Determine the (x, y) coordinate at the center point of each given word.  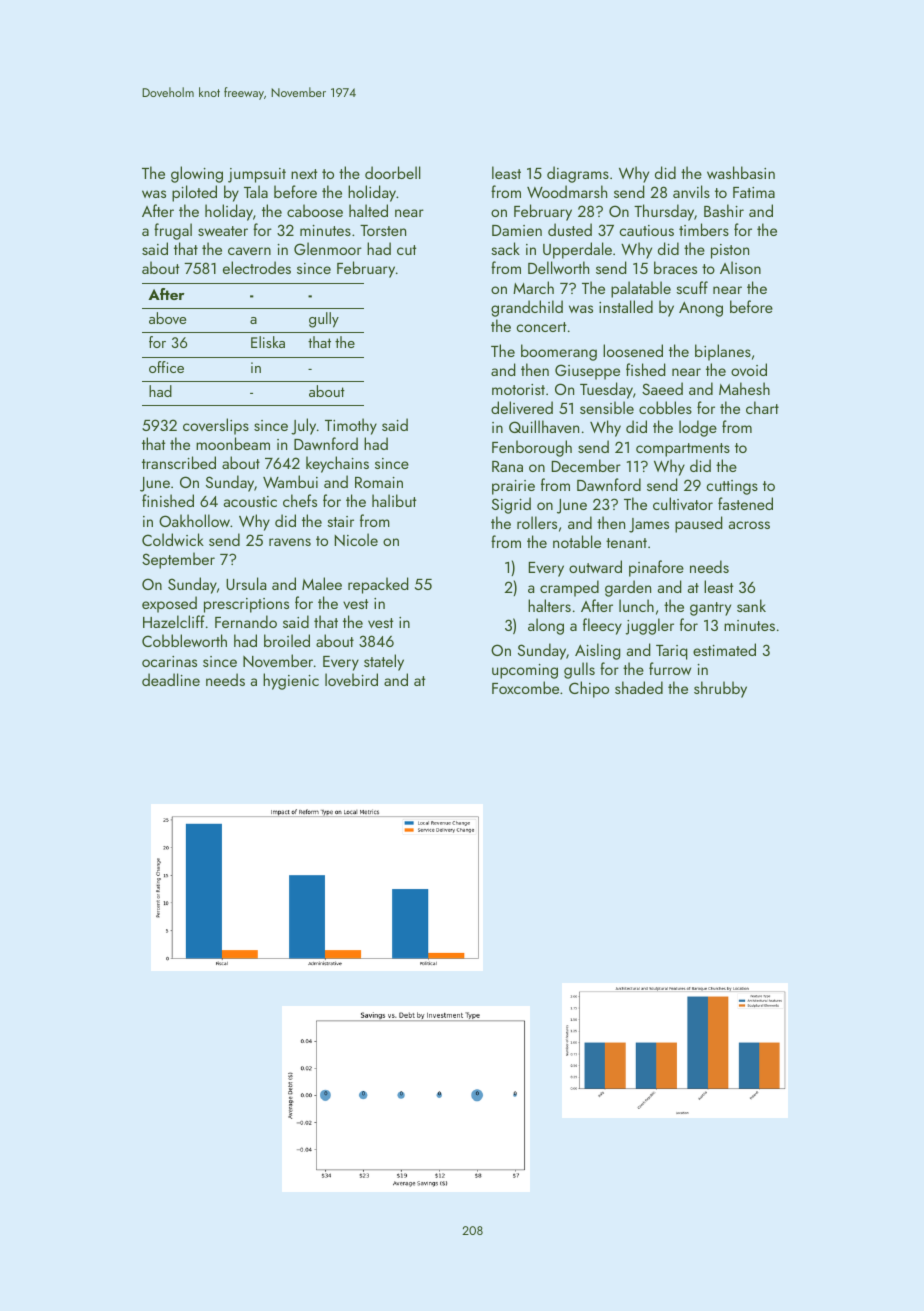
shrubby (720, 689)
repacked (378, 585)
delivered (522, 407)
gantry (710, 609)
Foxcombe (525, 687)
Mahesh (744, 388)
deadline (171, 679)
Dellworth (558, 267)
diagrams (578, 174)
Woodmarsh (567, 191)
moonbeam (233, 443)
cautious (647, 230)
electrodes (257, 267)
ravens (290, 542)
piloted (194, 193)
